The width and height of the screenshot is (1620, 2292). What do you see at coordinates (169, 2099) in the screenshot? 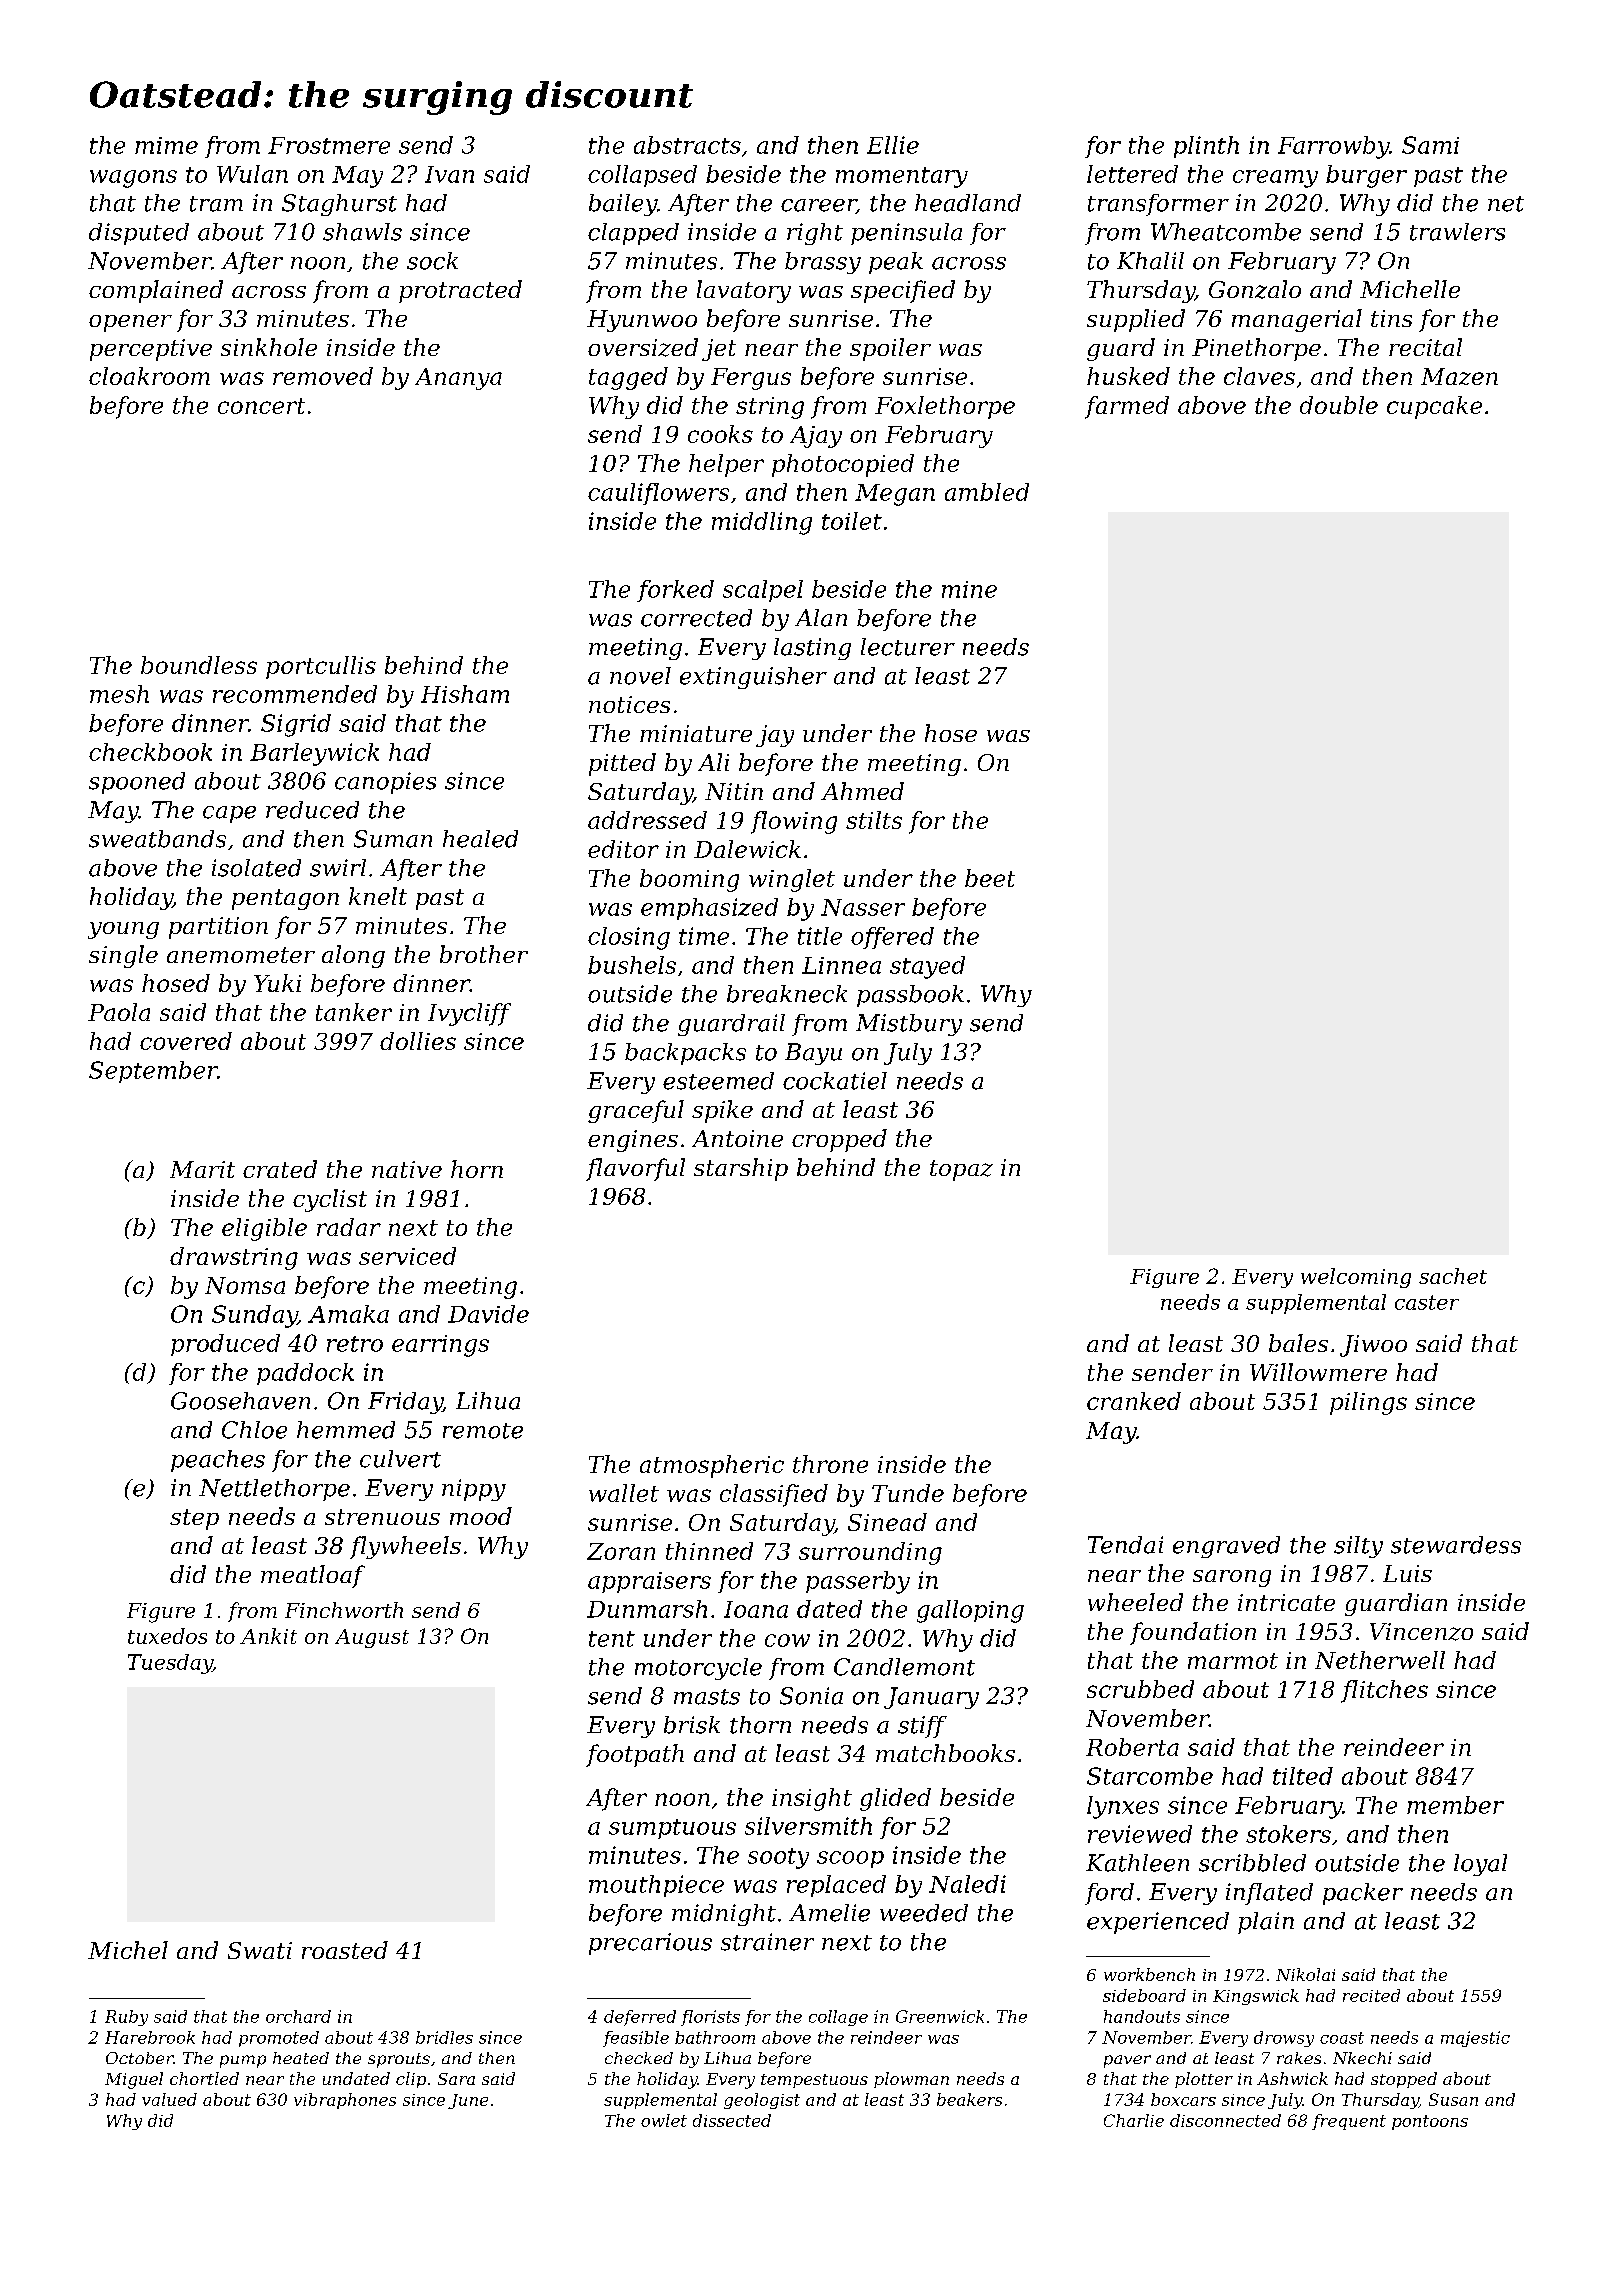
I see `valued` at bounding box center [169, 2099].
